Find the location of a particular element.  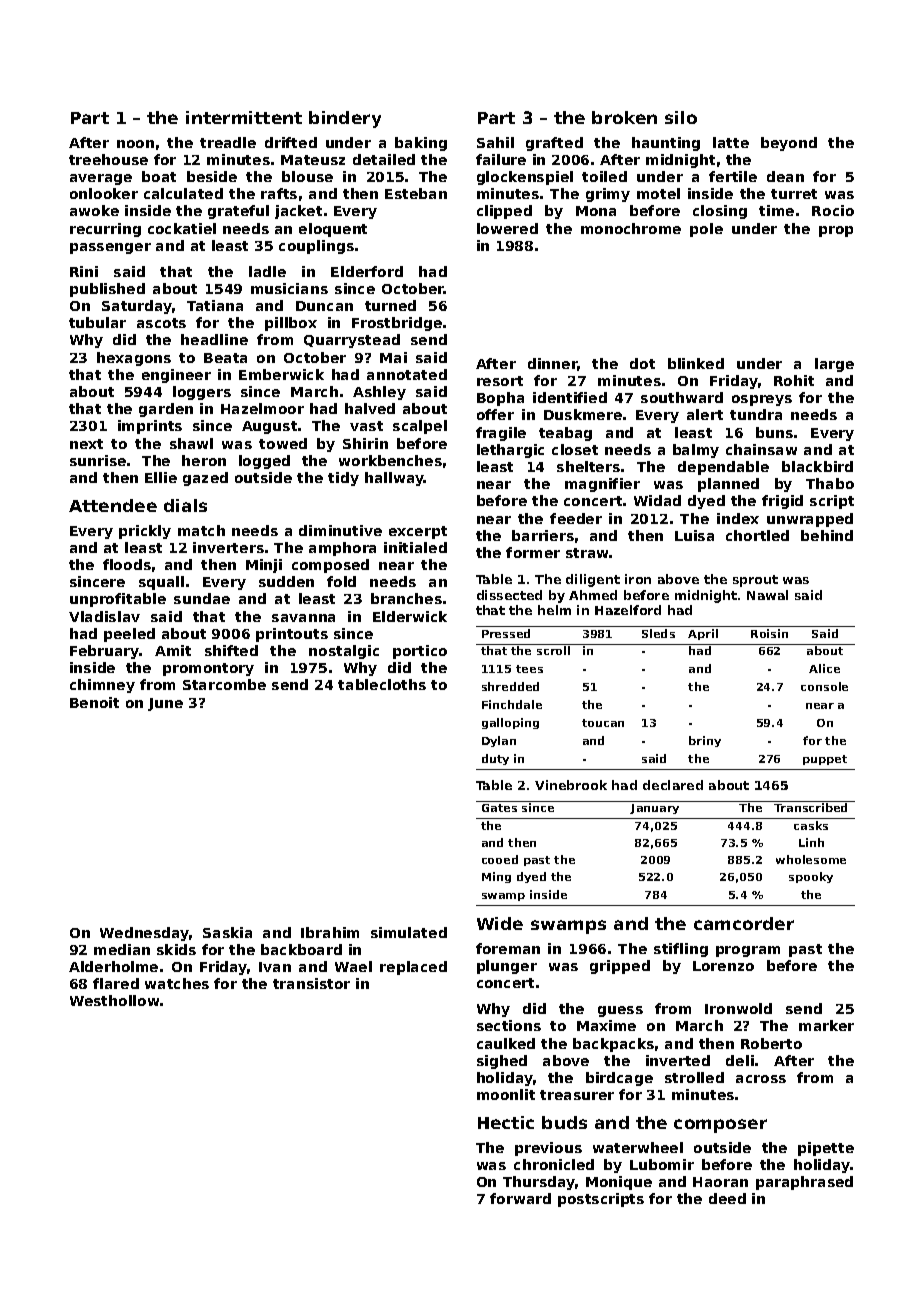

Lorenzo is located at coordinates (723, 966).
